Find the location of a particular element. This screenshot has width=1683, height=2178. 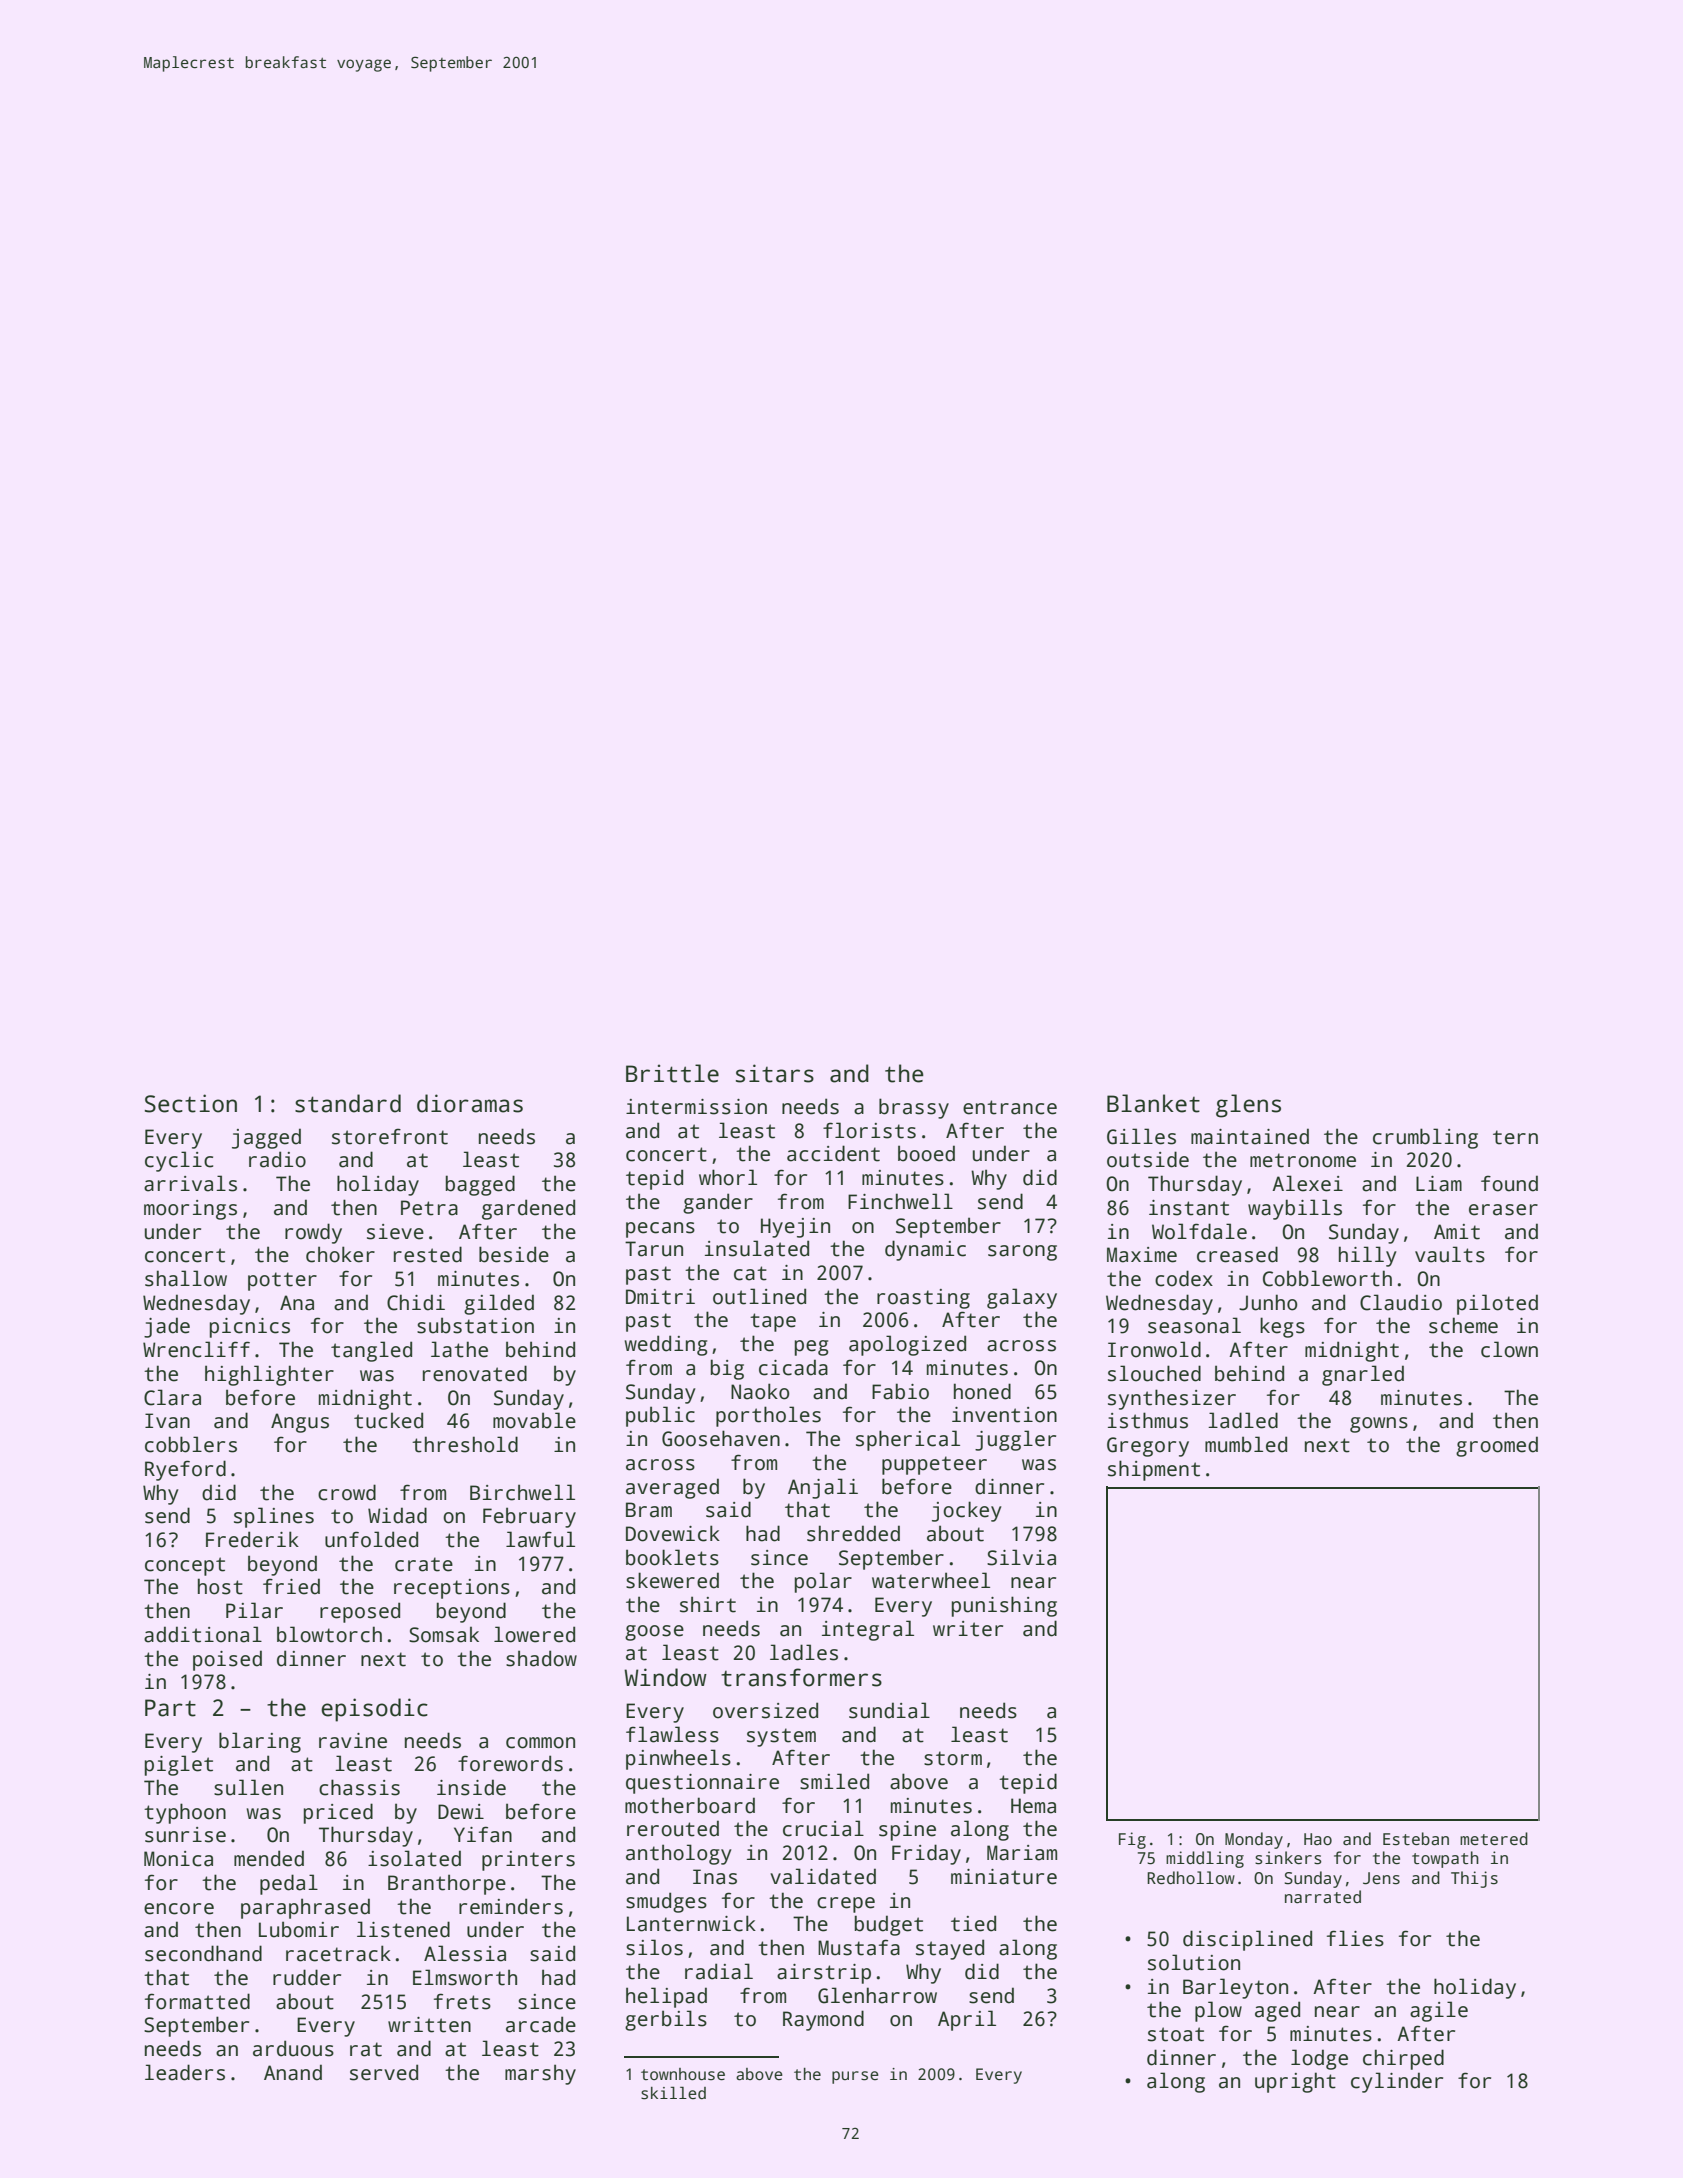

roasting is located at coordinates (923, 1299).
